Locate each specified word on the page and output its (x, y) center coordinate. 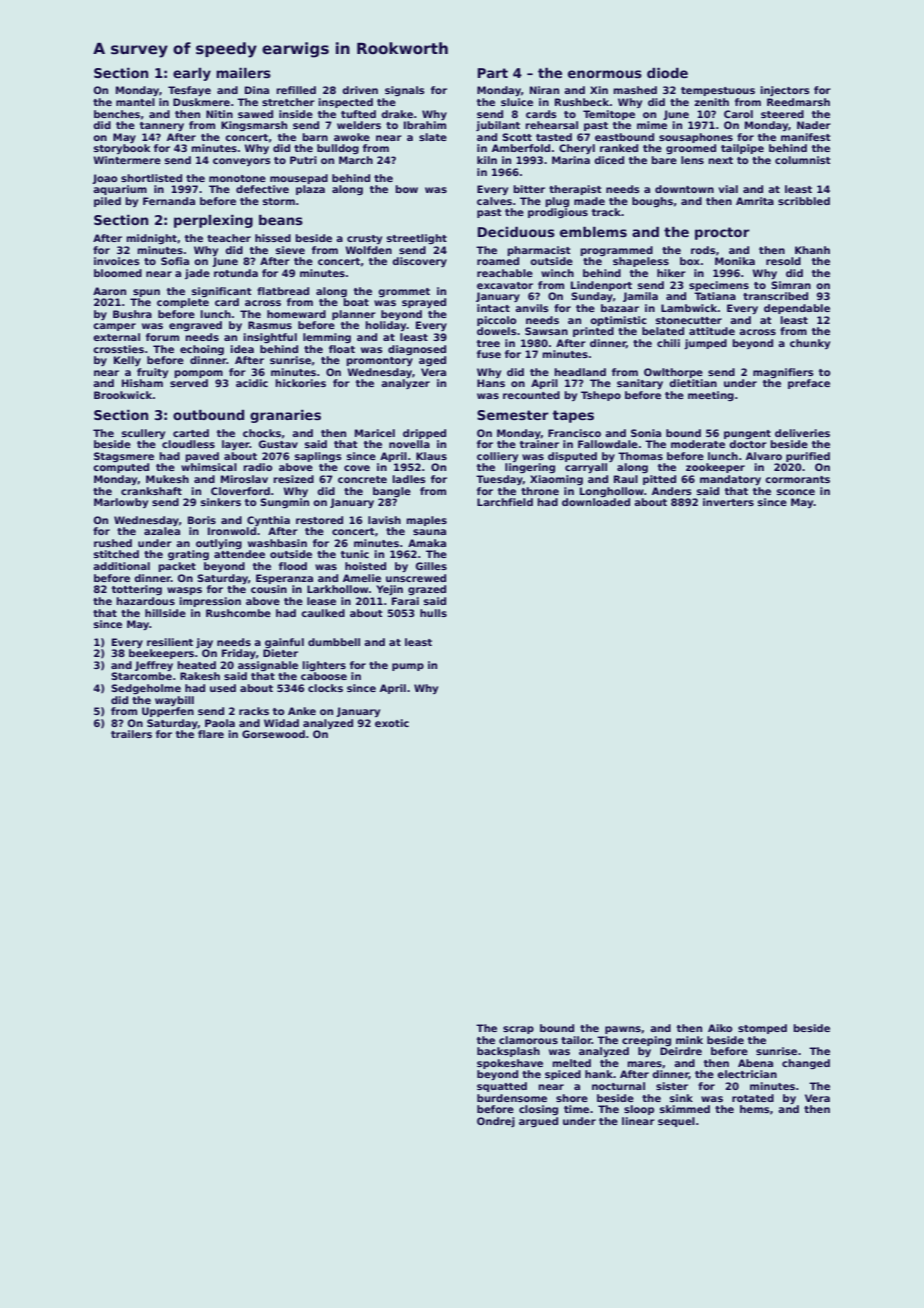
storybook (122, 149)
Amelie (362, 578)
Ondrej (496, 1122)
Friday (239, 654)
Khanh (812, 250)
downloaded (596, 502)
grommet (404, 292)
